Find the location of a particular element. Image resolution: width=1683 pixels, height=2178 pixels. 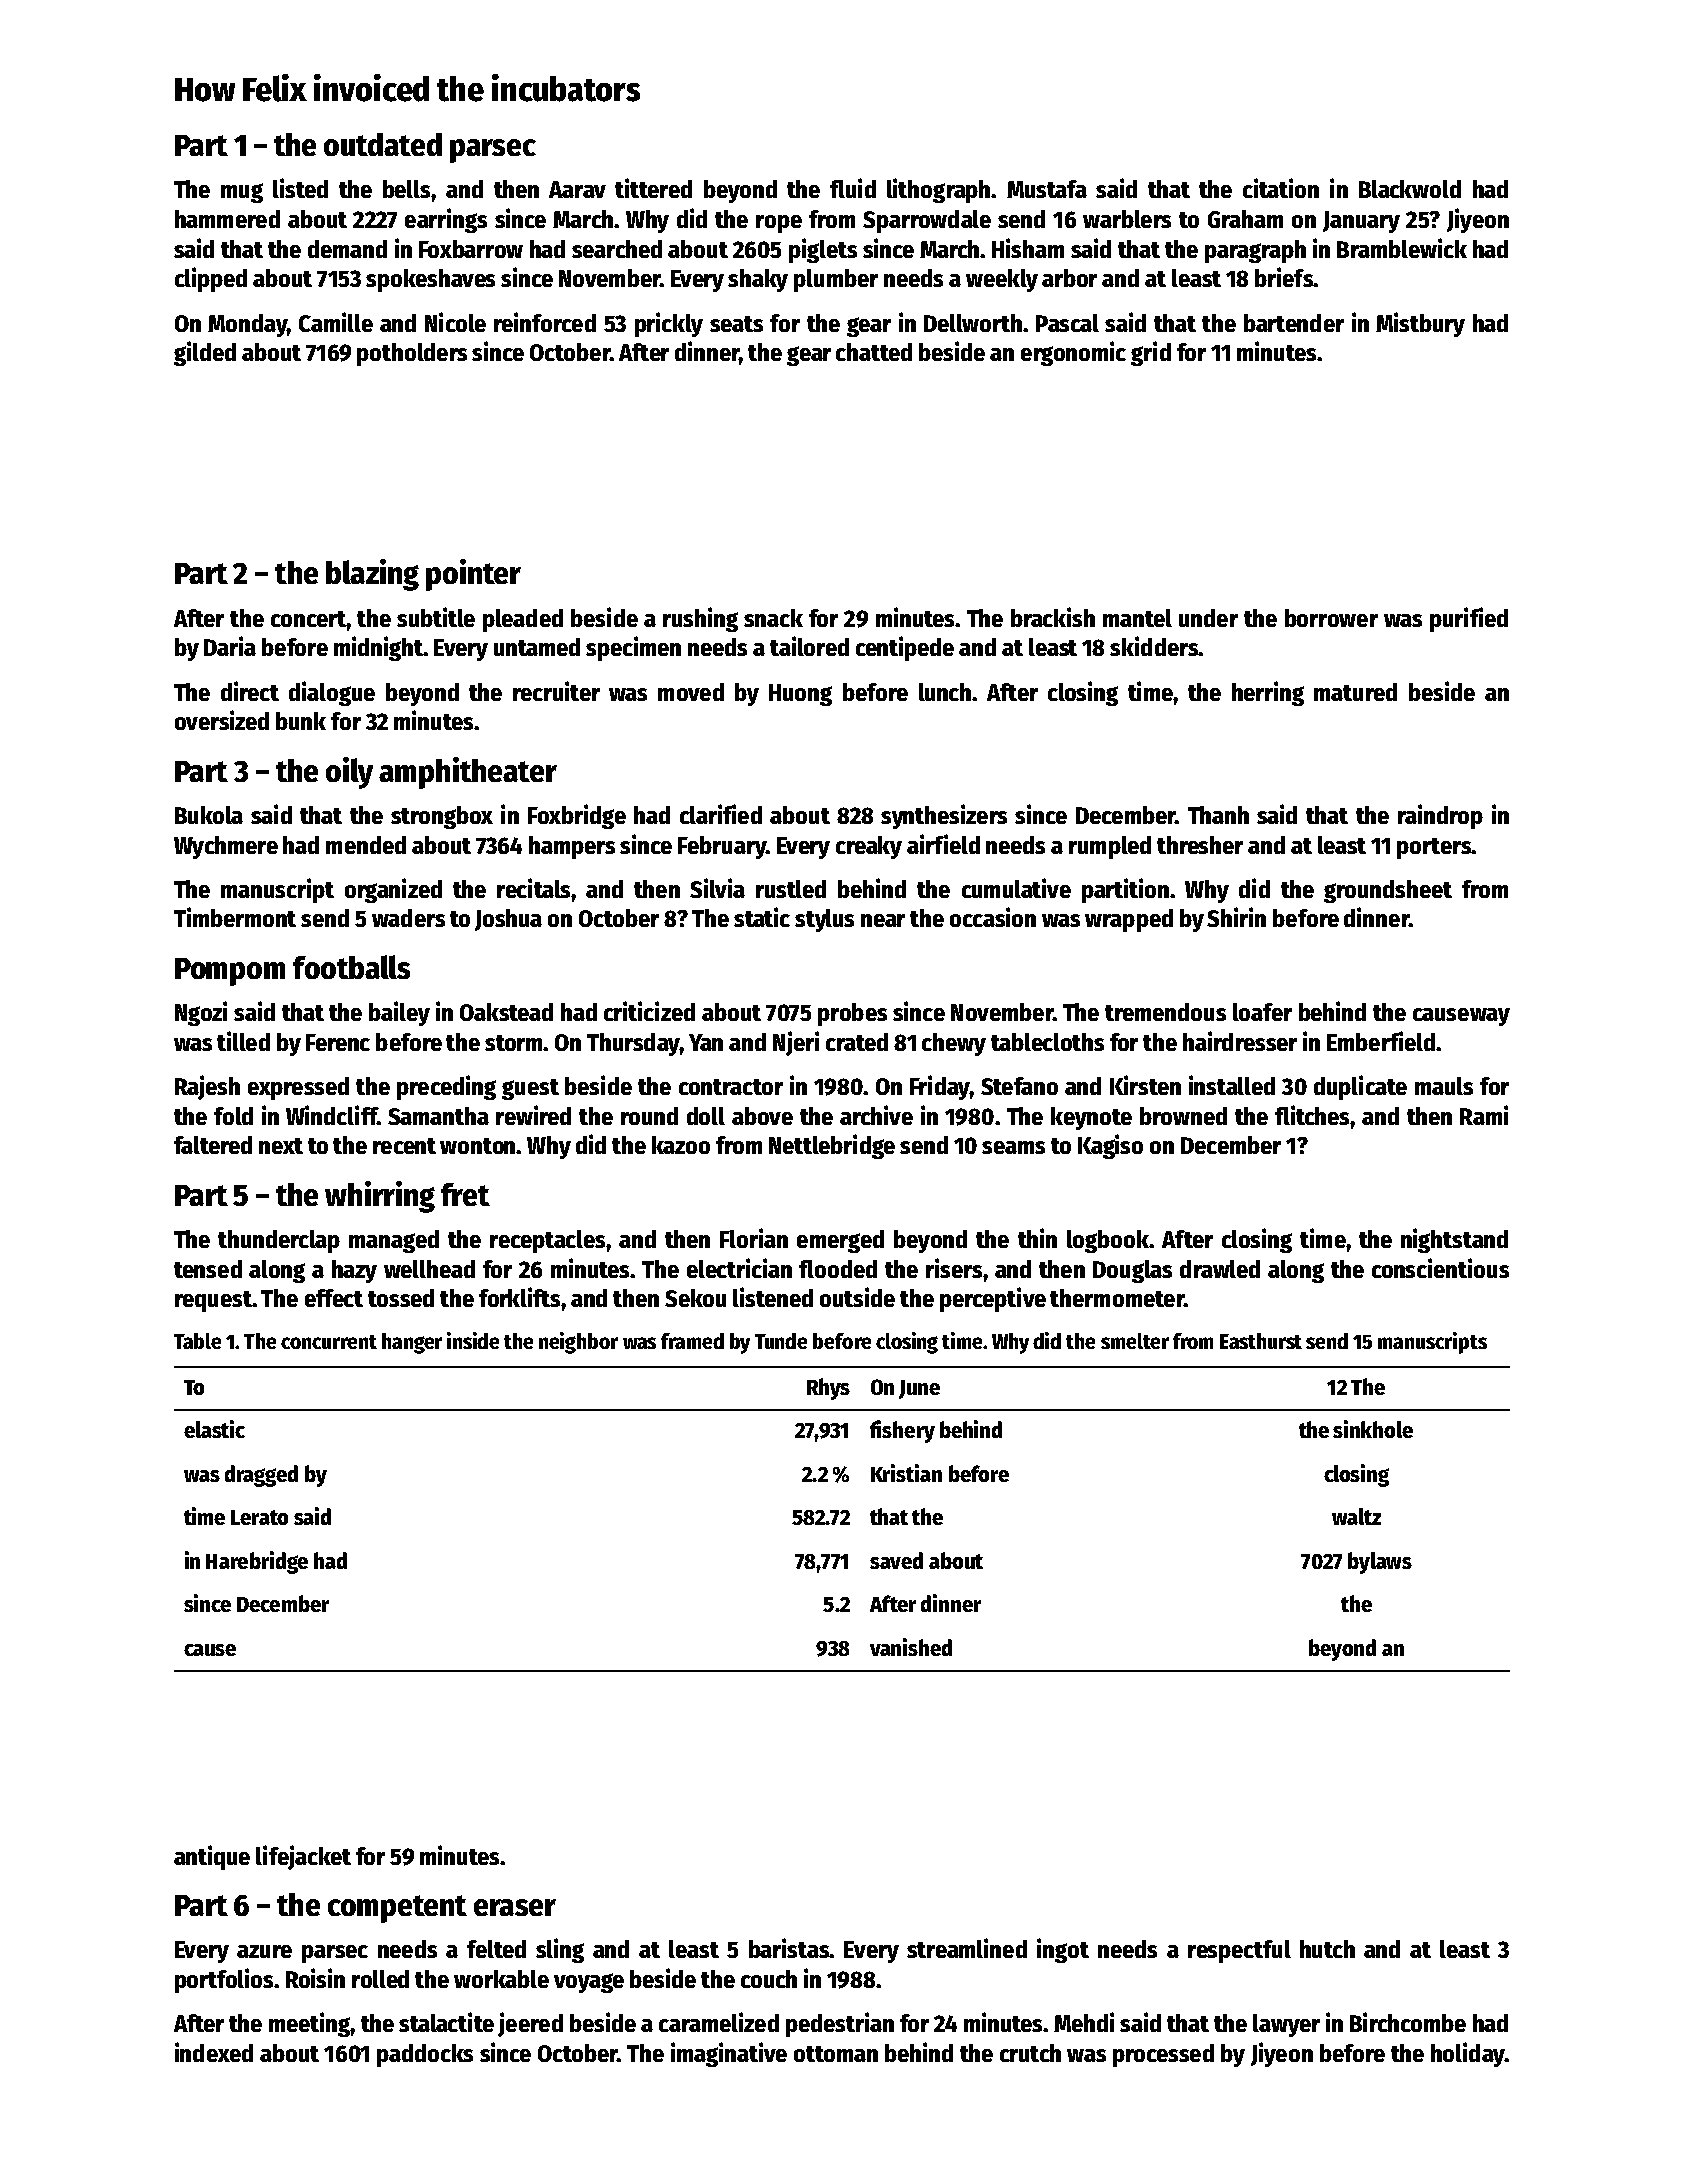

Blackwold is located at coordinates (1410, 189).
